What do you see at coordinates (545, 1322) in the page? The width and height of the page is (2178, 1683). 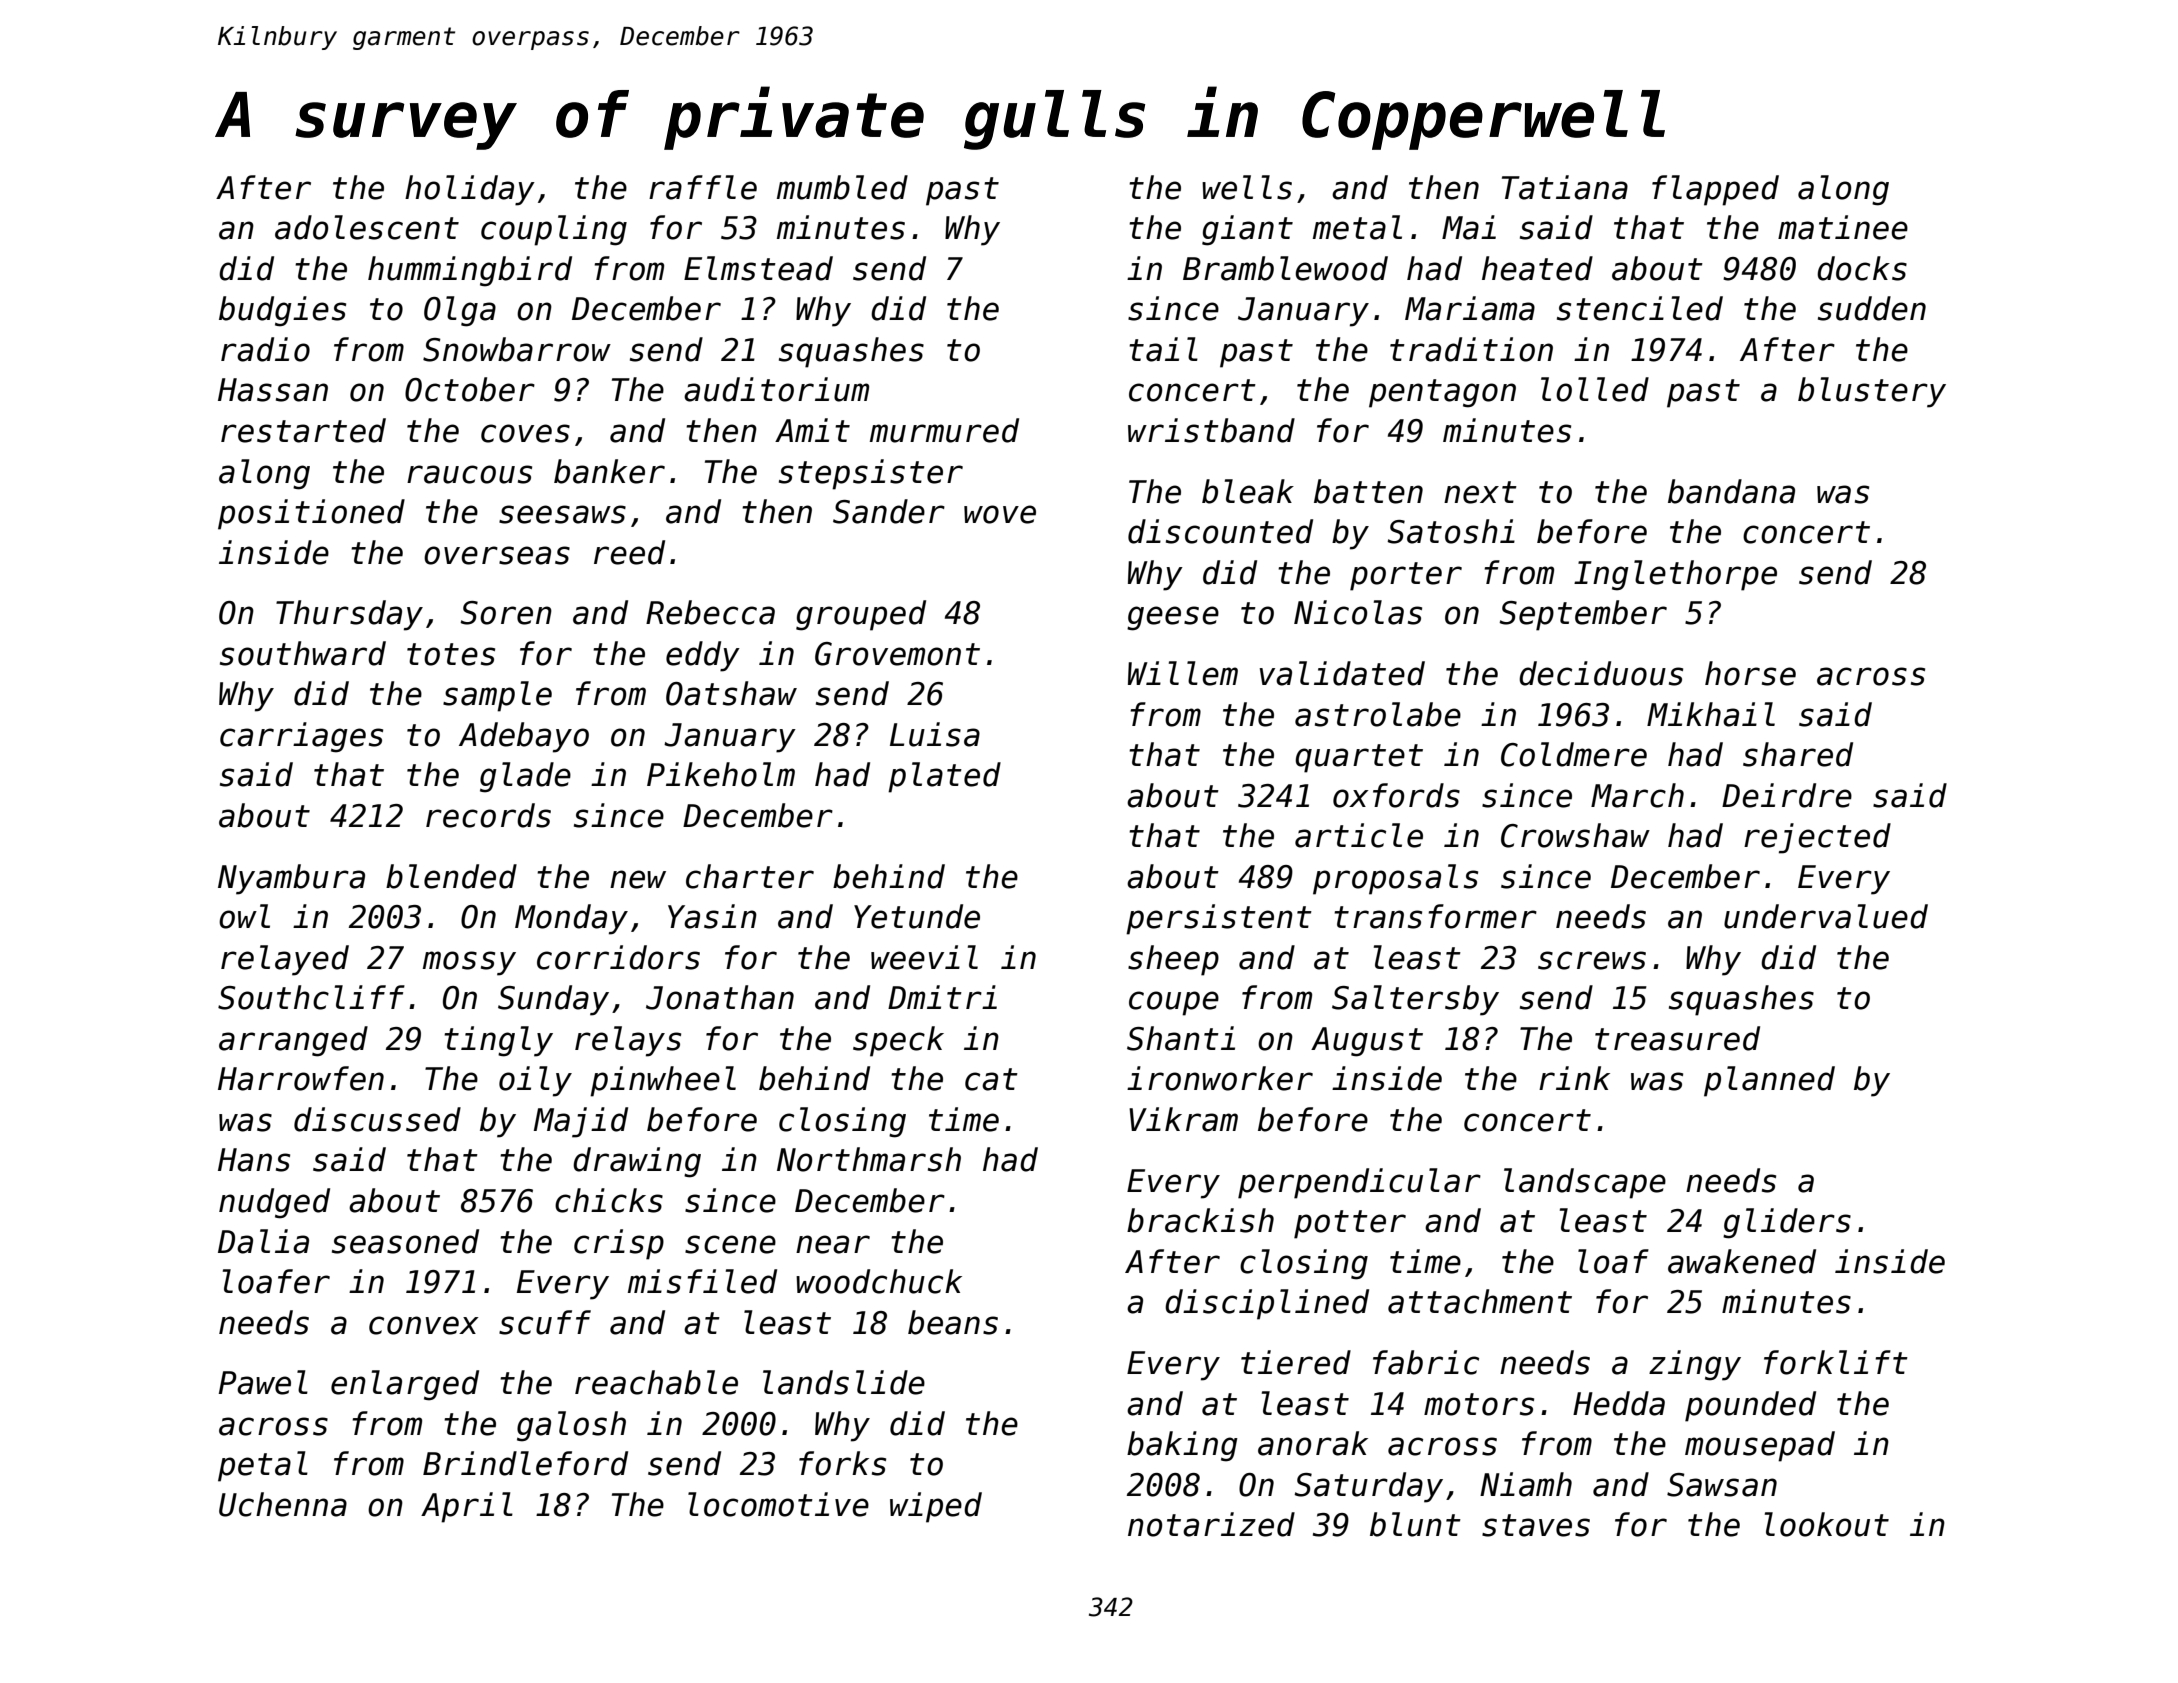 I see `scuff` at bounding box center [545, 1322].
